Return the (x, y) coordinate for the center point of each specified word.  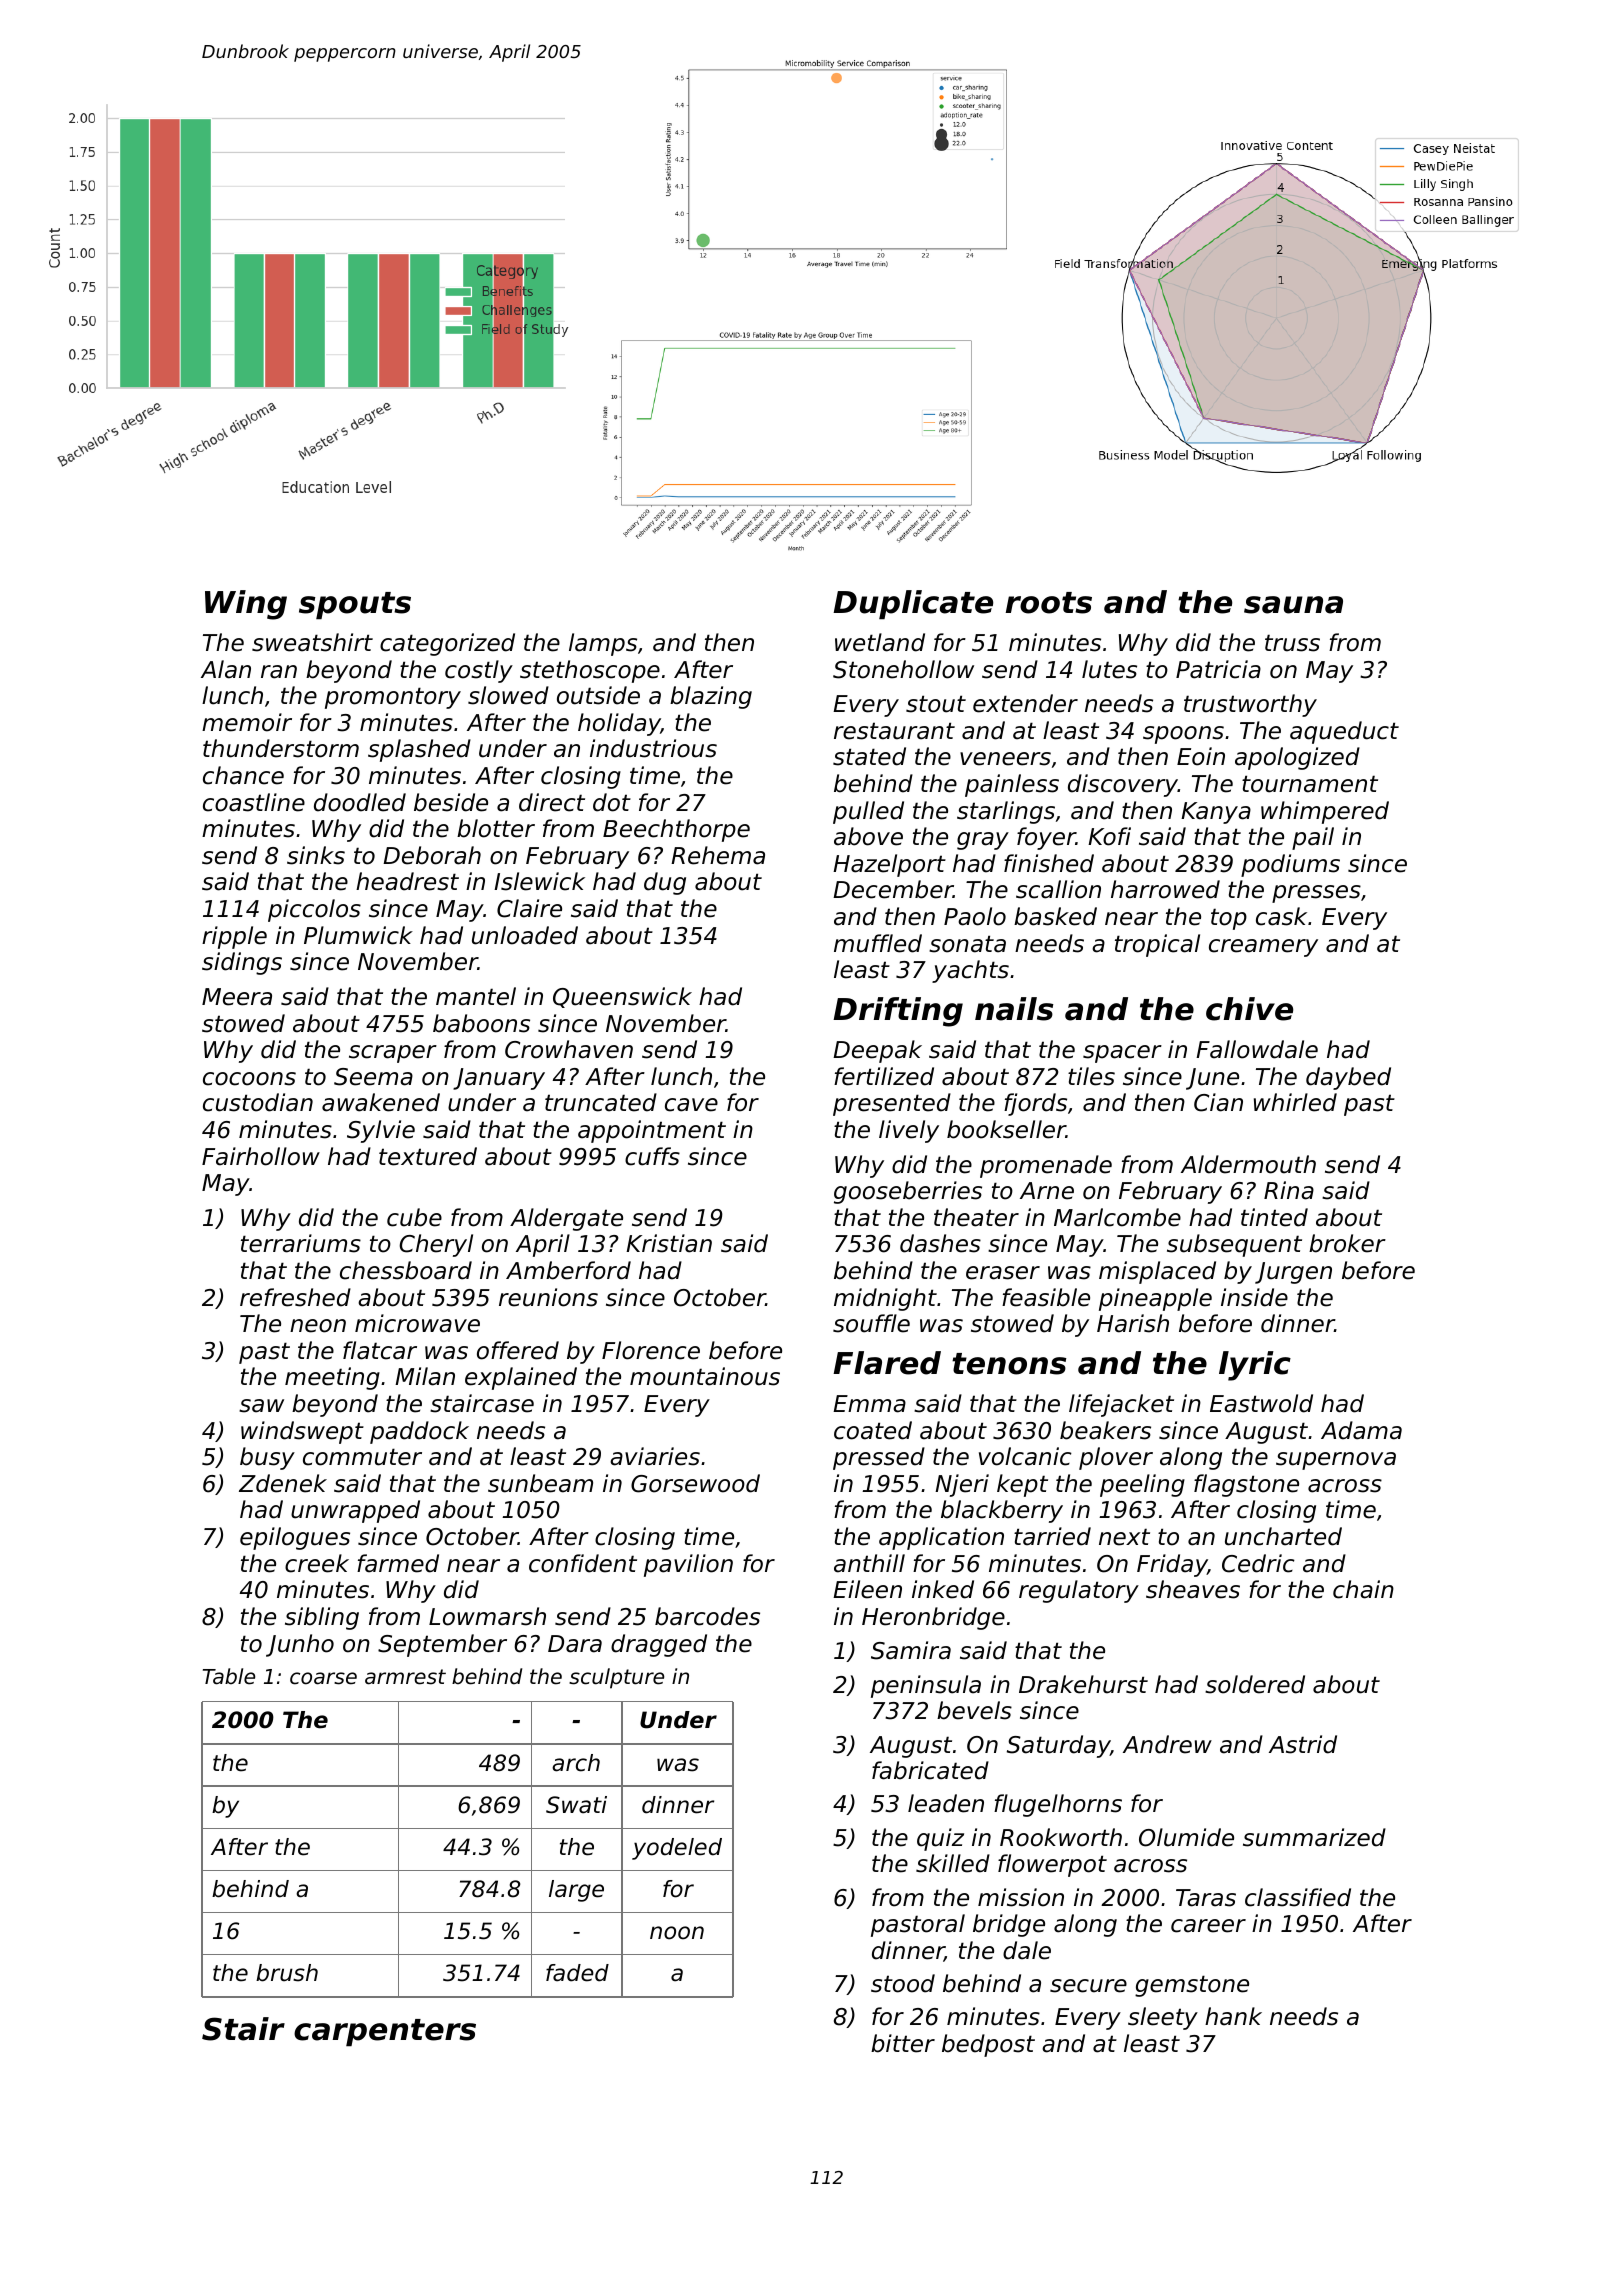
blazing (711, 697)
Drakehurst (1083, 1684)
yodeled (677, 1849)
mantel (476, 996)
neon (318, 1326)
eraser (1003, 1273)
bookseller (1006, 1129)
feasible (1046, 1297)
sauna (1293, 605)
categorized (447, 644)
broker (1347, 1243)
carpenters (385, 2033)
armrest (405, 1677)
